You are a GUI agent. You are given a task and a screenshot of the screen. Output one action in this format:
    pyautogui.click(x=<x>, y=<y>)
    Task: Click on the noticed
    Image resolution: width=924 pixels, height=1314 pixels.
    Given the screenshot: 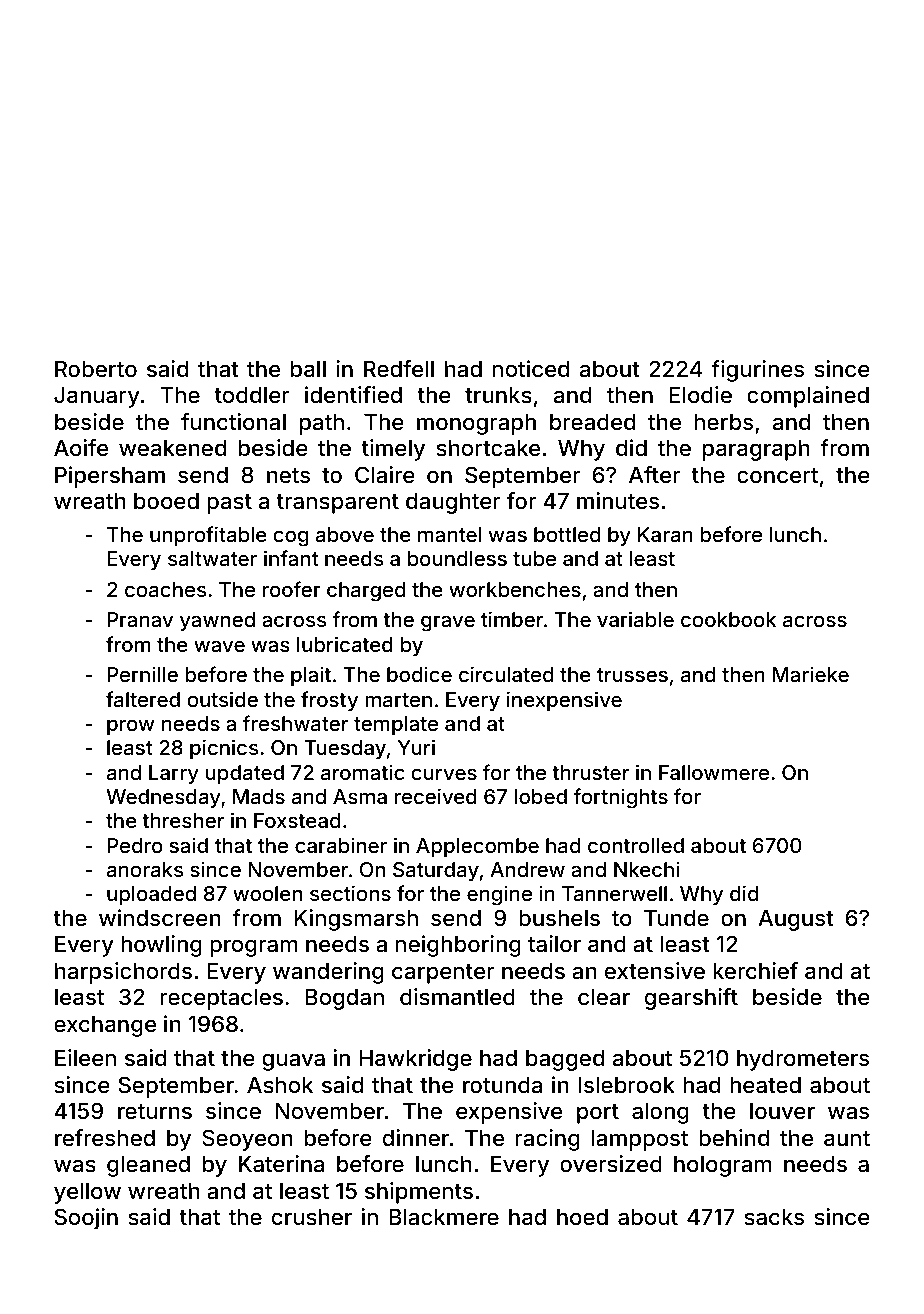 What is the action you would take?
    pyautogui.click(x=531, y=368)
